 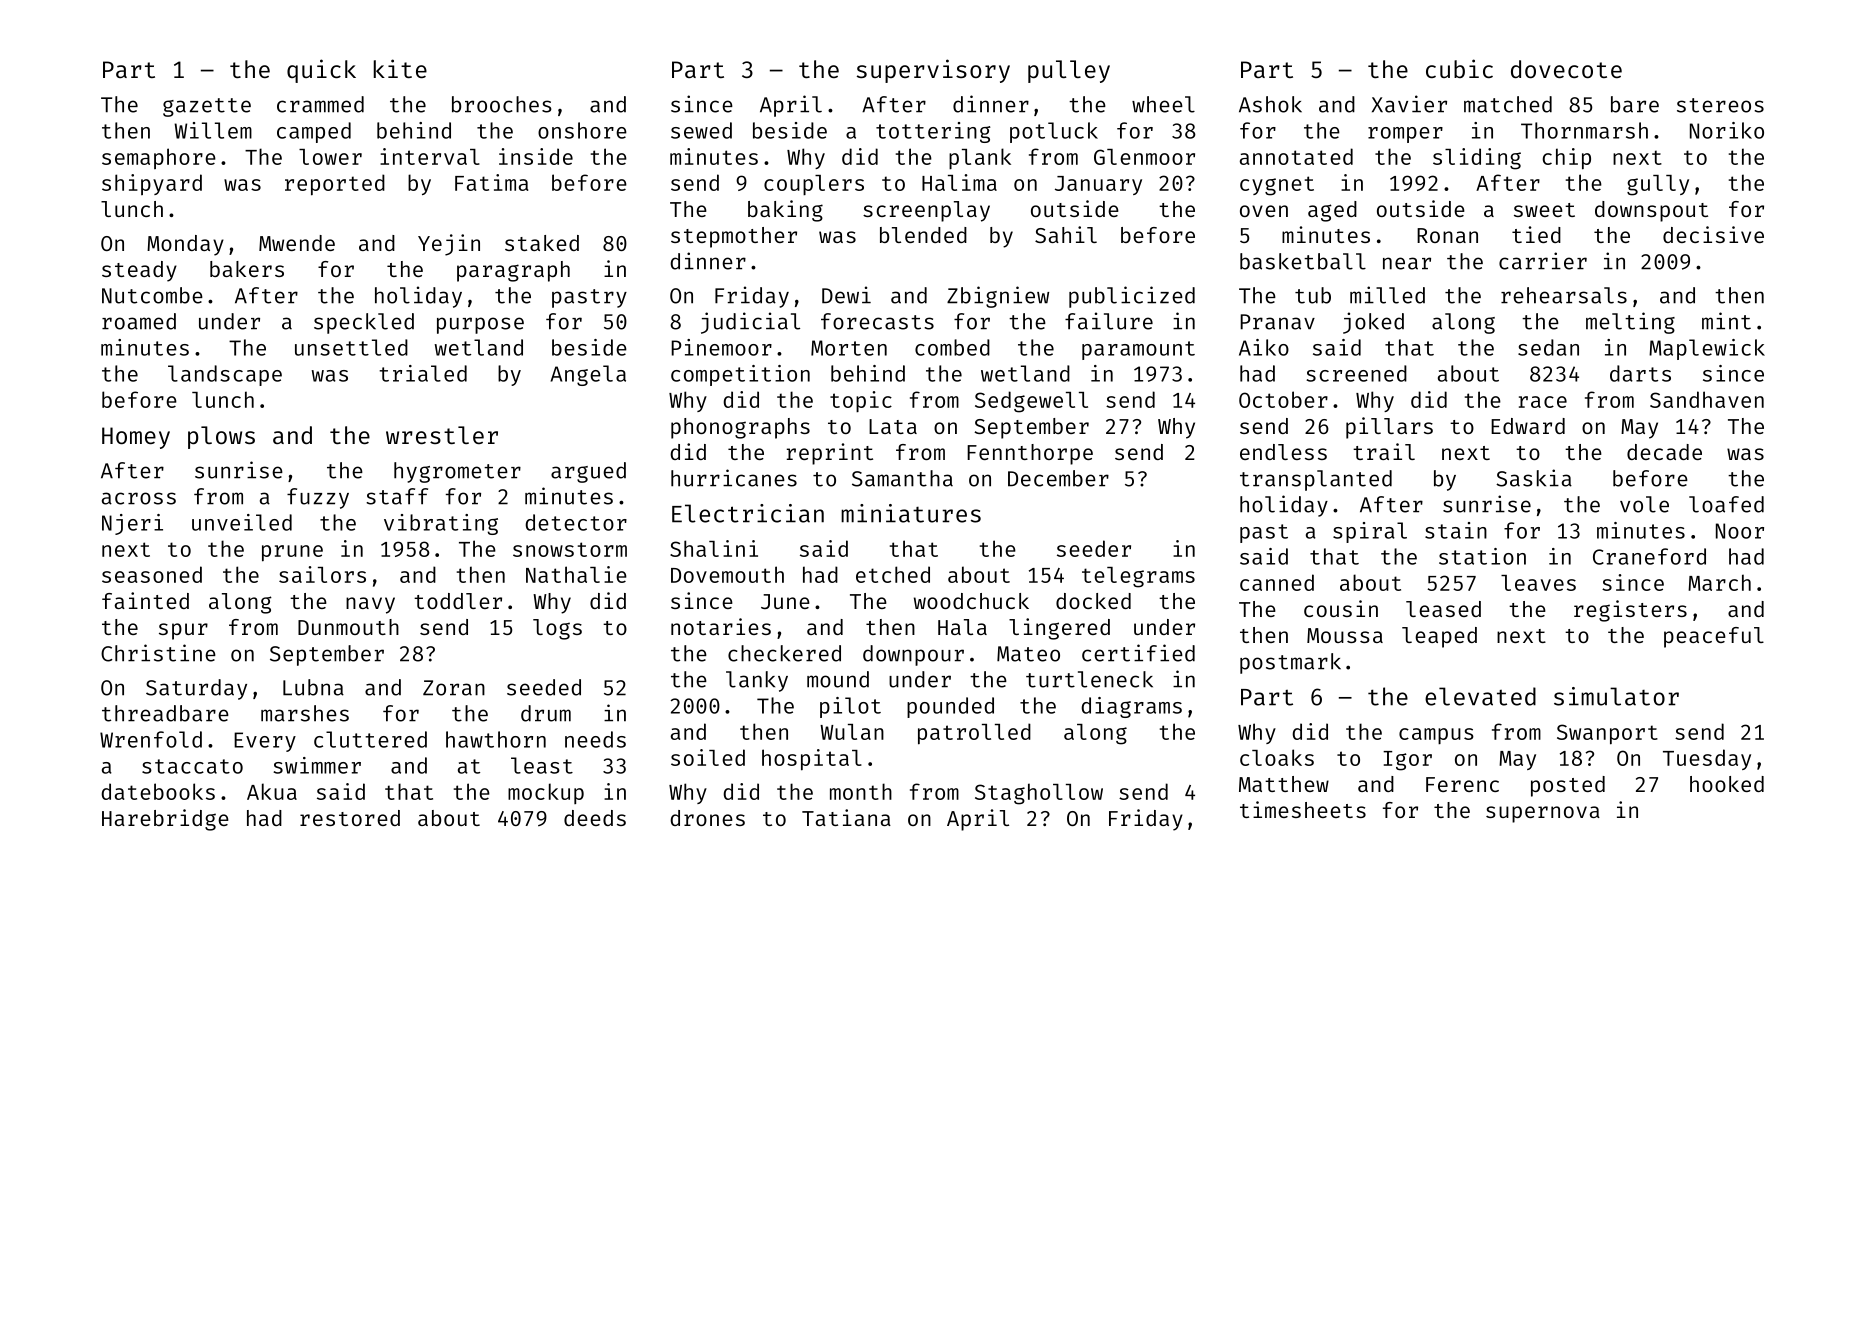 What do you see at coordinates (158, 653) in the page?
I see `Christine` at bounding box center [158, 653].
